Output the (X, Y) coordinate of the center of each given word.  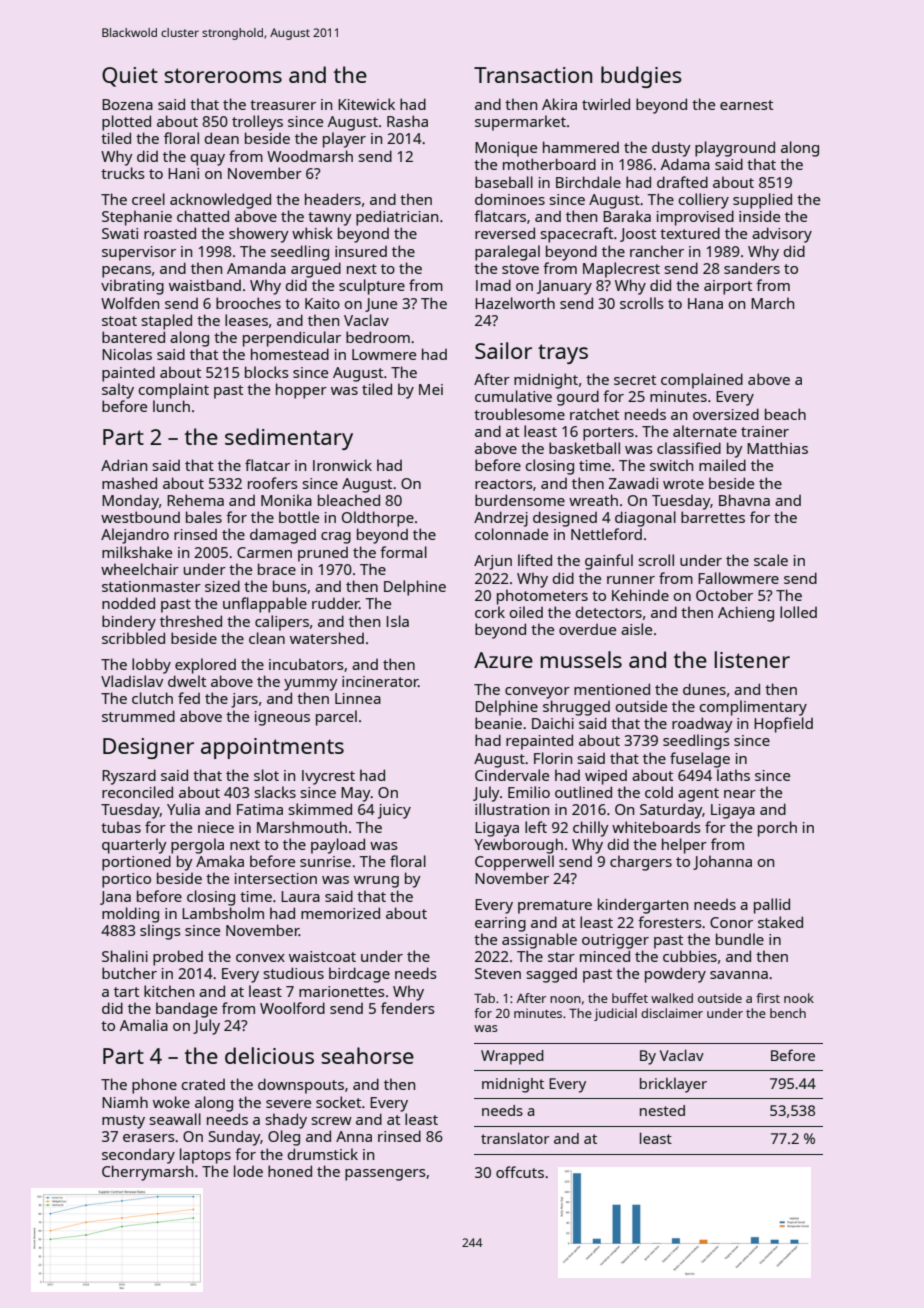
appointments (272, 748)
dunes (704, 689)
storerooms (223, 75)
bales (204, 517)
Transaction (533, 75)
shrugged (576, 708)
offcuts (520, 1172)
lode (248, 1171)
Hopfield (783, 725)
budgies (641, 77)
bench (788, 1013)
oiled (526, 612)
